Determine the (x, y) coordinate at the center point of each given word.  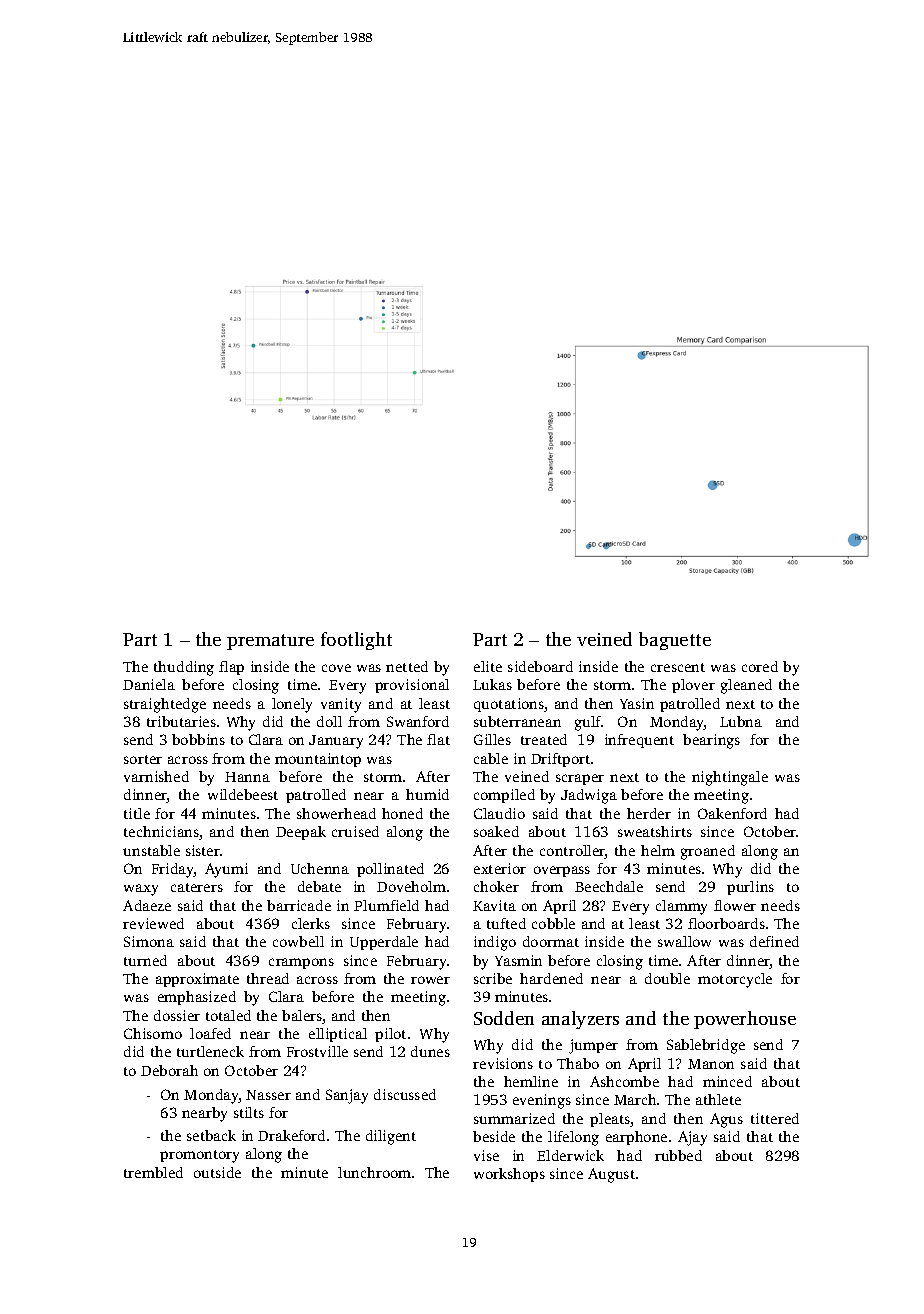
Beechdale (609, 886)
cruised (355, 831)
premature (270, 642)
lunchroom (374, 1172)
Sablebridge (706, 1046)
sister (203, 850)
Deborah (169, 1070)
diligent (391, 1137)
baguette (675, 641)
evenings (542, 1101)
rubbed (678, 1155)
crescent (678, 667)
